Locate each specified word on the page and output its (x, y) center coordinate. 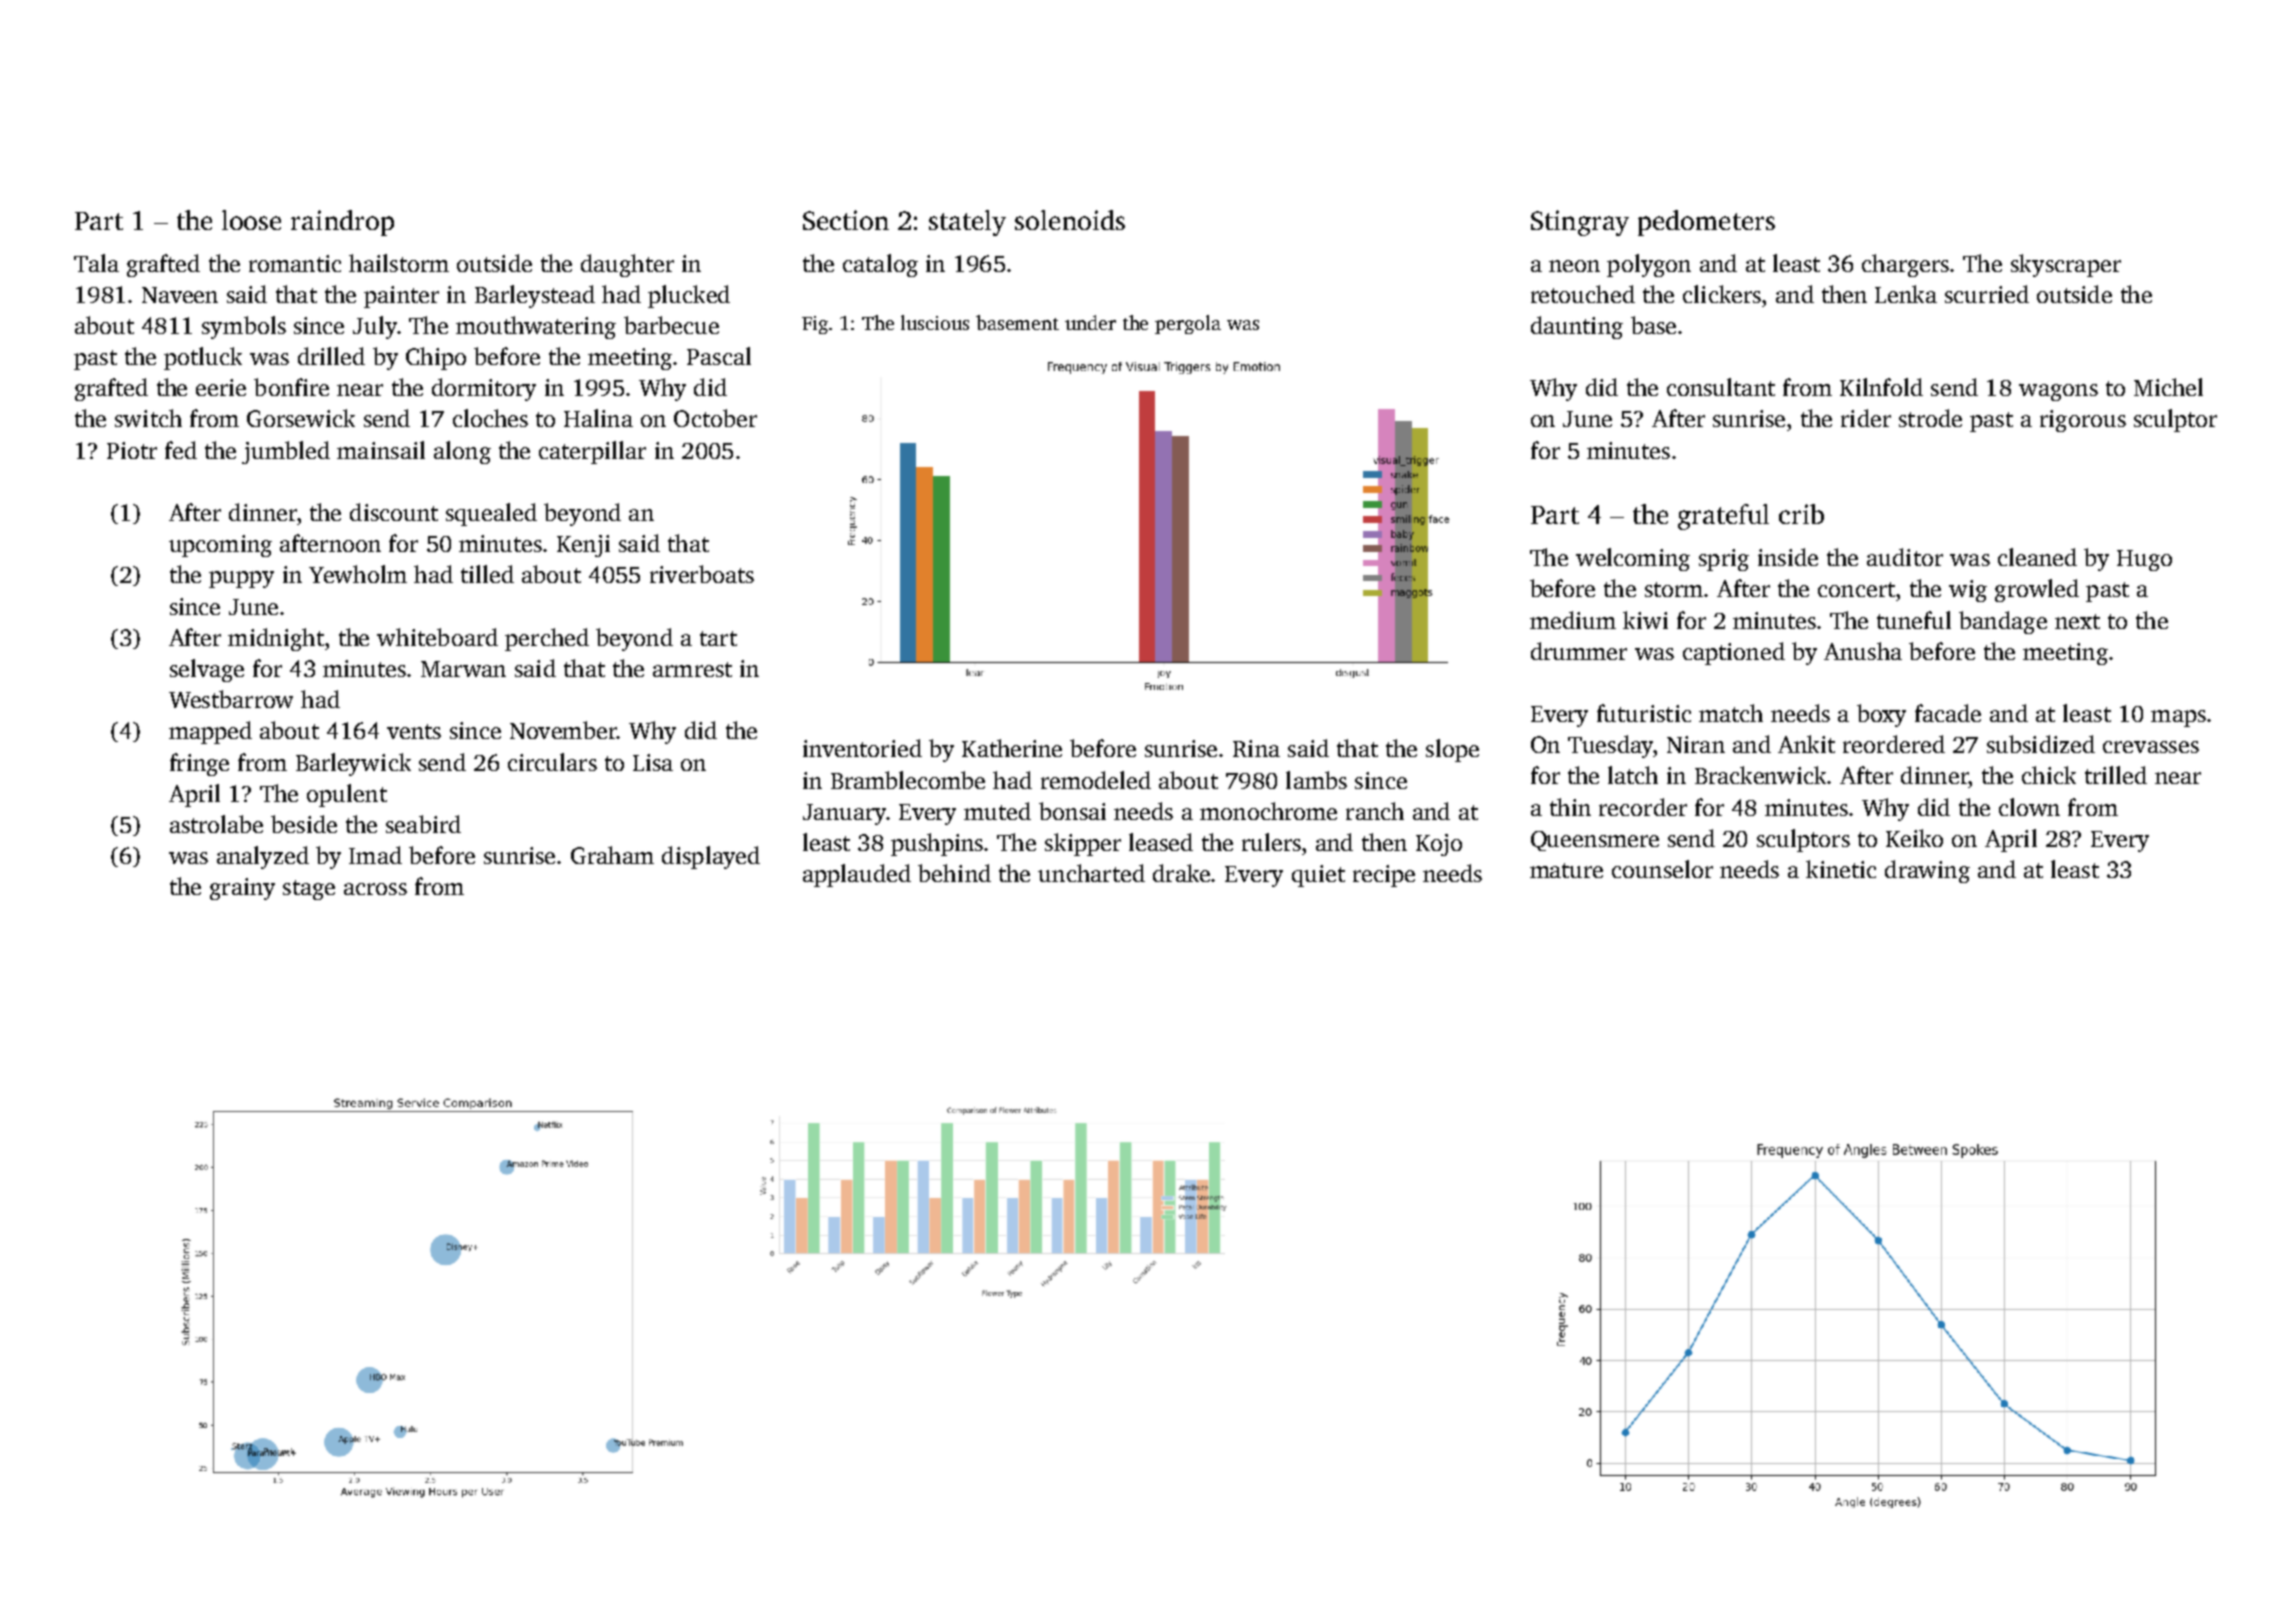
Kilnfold (1881, 387)
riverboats (702, 574)
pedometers (1706, 223)
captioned (1734, 653)
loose (251, 220)
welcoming (1633, 559)
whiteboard (437, 637)
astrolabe (216, 824)
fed (181, 450)
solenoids (1070, 220)
